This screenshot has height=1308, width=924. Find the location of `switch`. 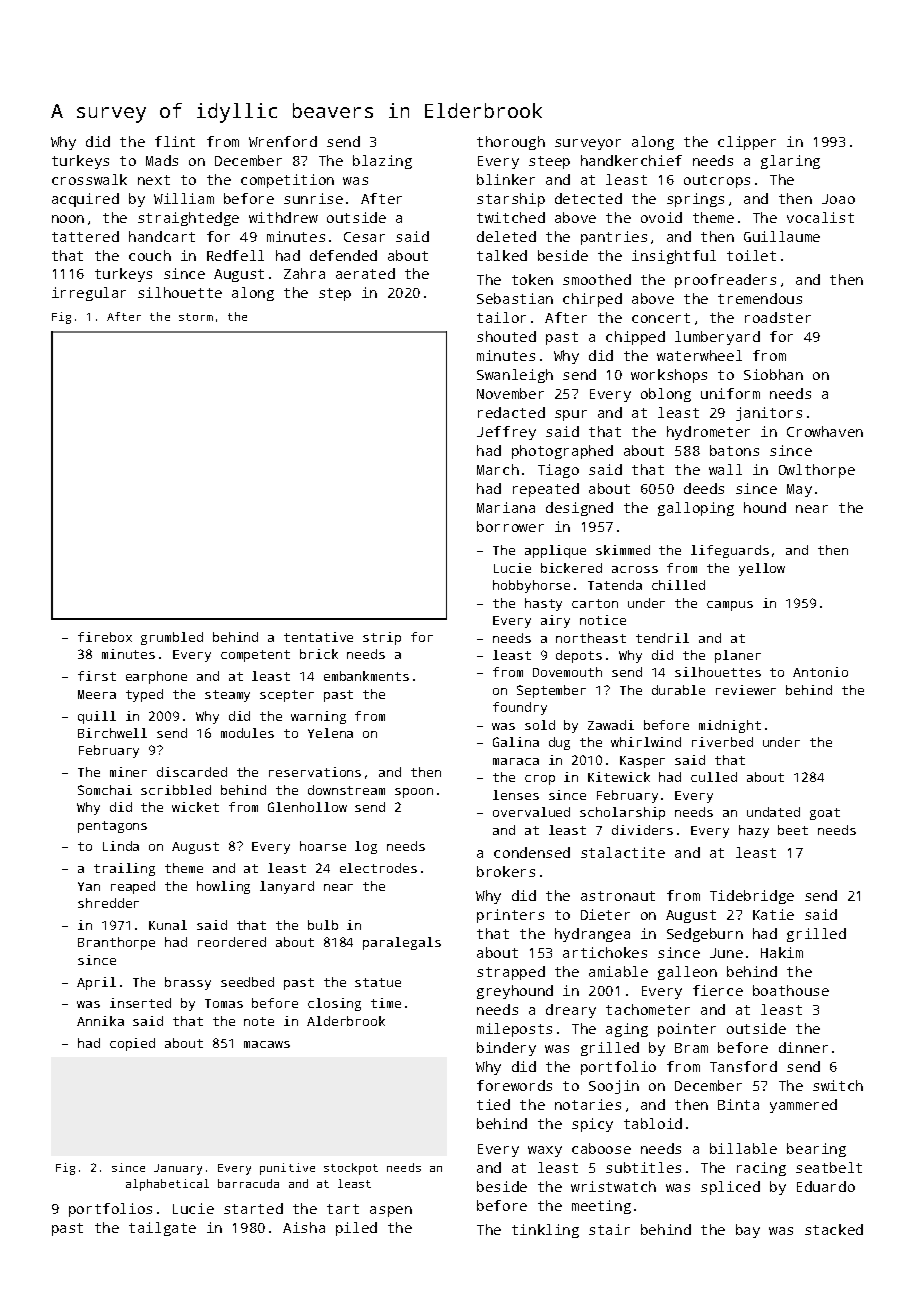

switch is located at coordinates (838, 1085).
